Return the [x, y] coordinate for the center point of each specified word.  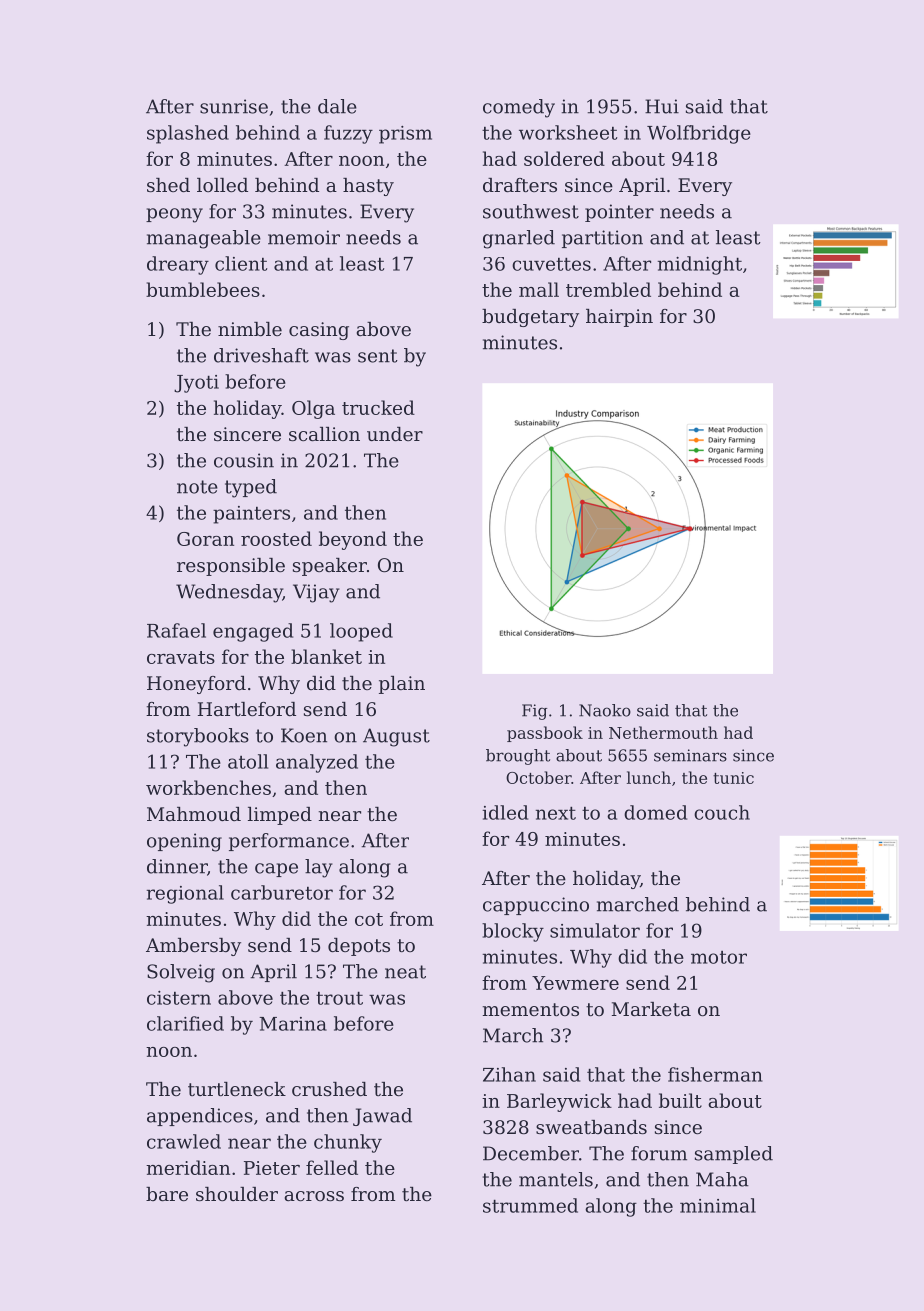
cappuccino [536, 906]
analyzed [317, 763]
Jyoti [196, 384]
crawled [184, 1141]
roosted [276, 538]
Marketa [651, 1009]
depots [359, 947]
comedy [519, 108]
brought [518, 757]
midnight [700, 265]
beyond [353, 540]
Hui [662, 106]
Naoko [605, 710]
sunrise [234, 106]
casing [319, 331]
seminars [690, 755]
